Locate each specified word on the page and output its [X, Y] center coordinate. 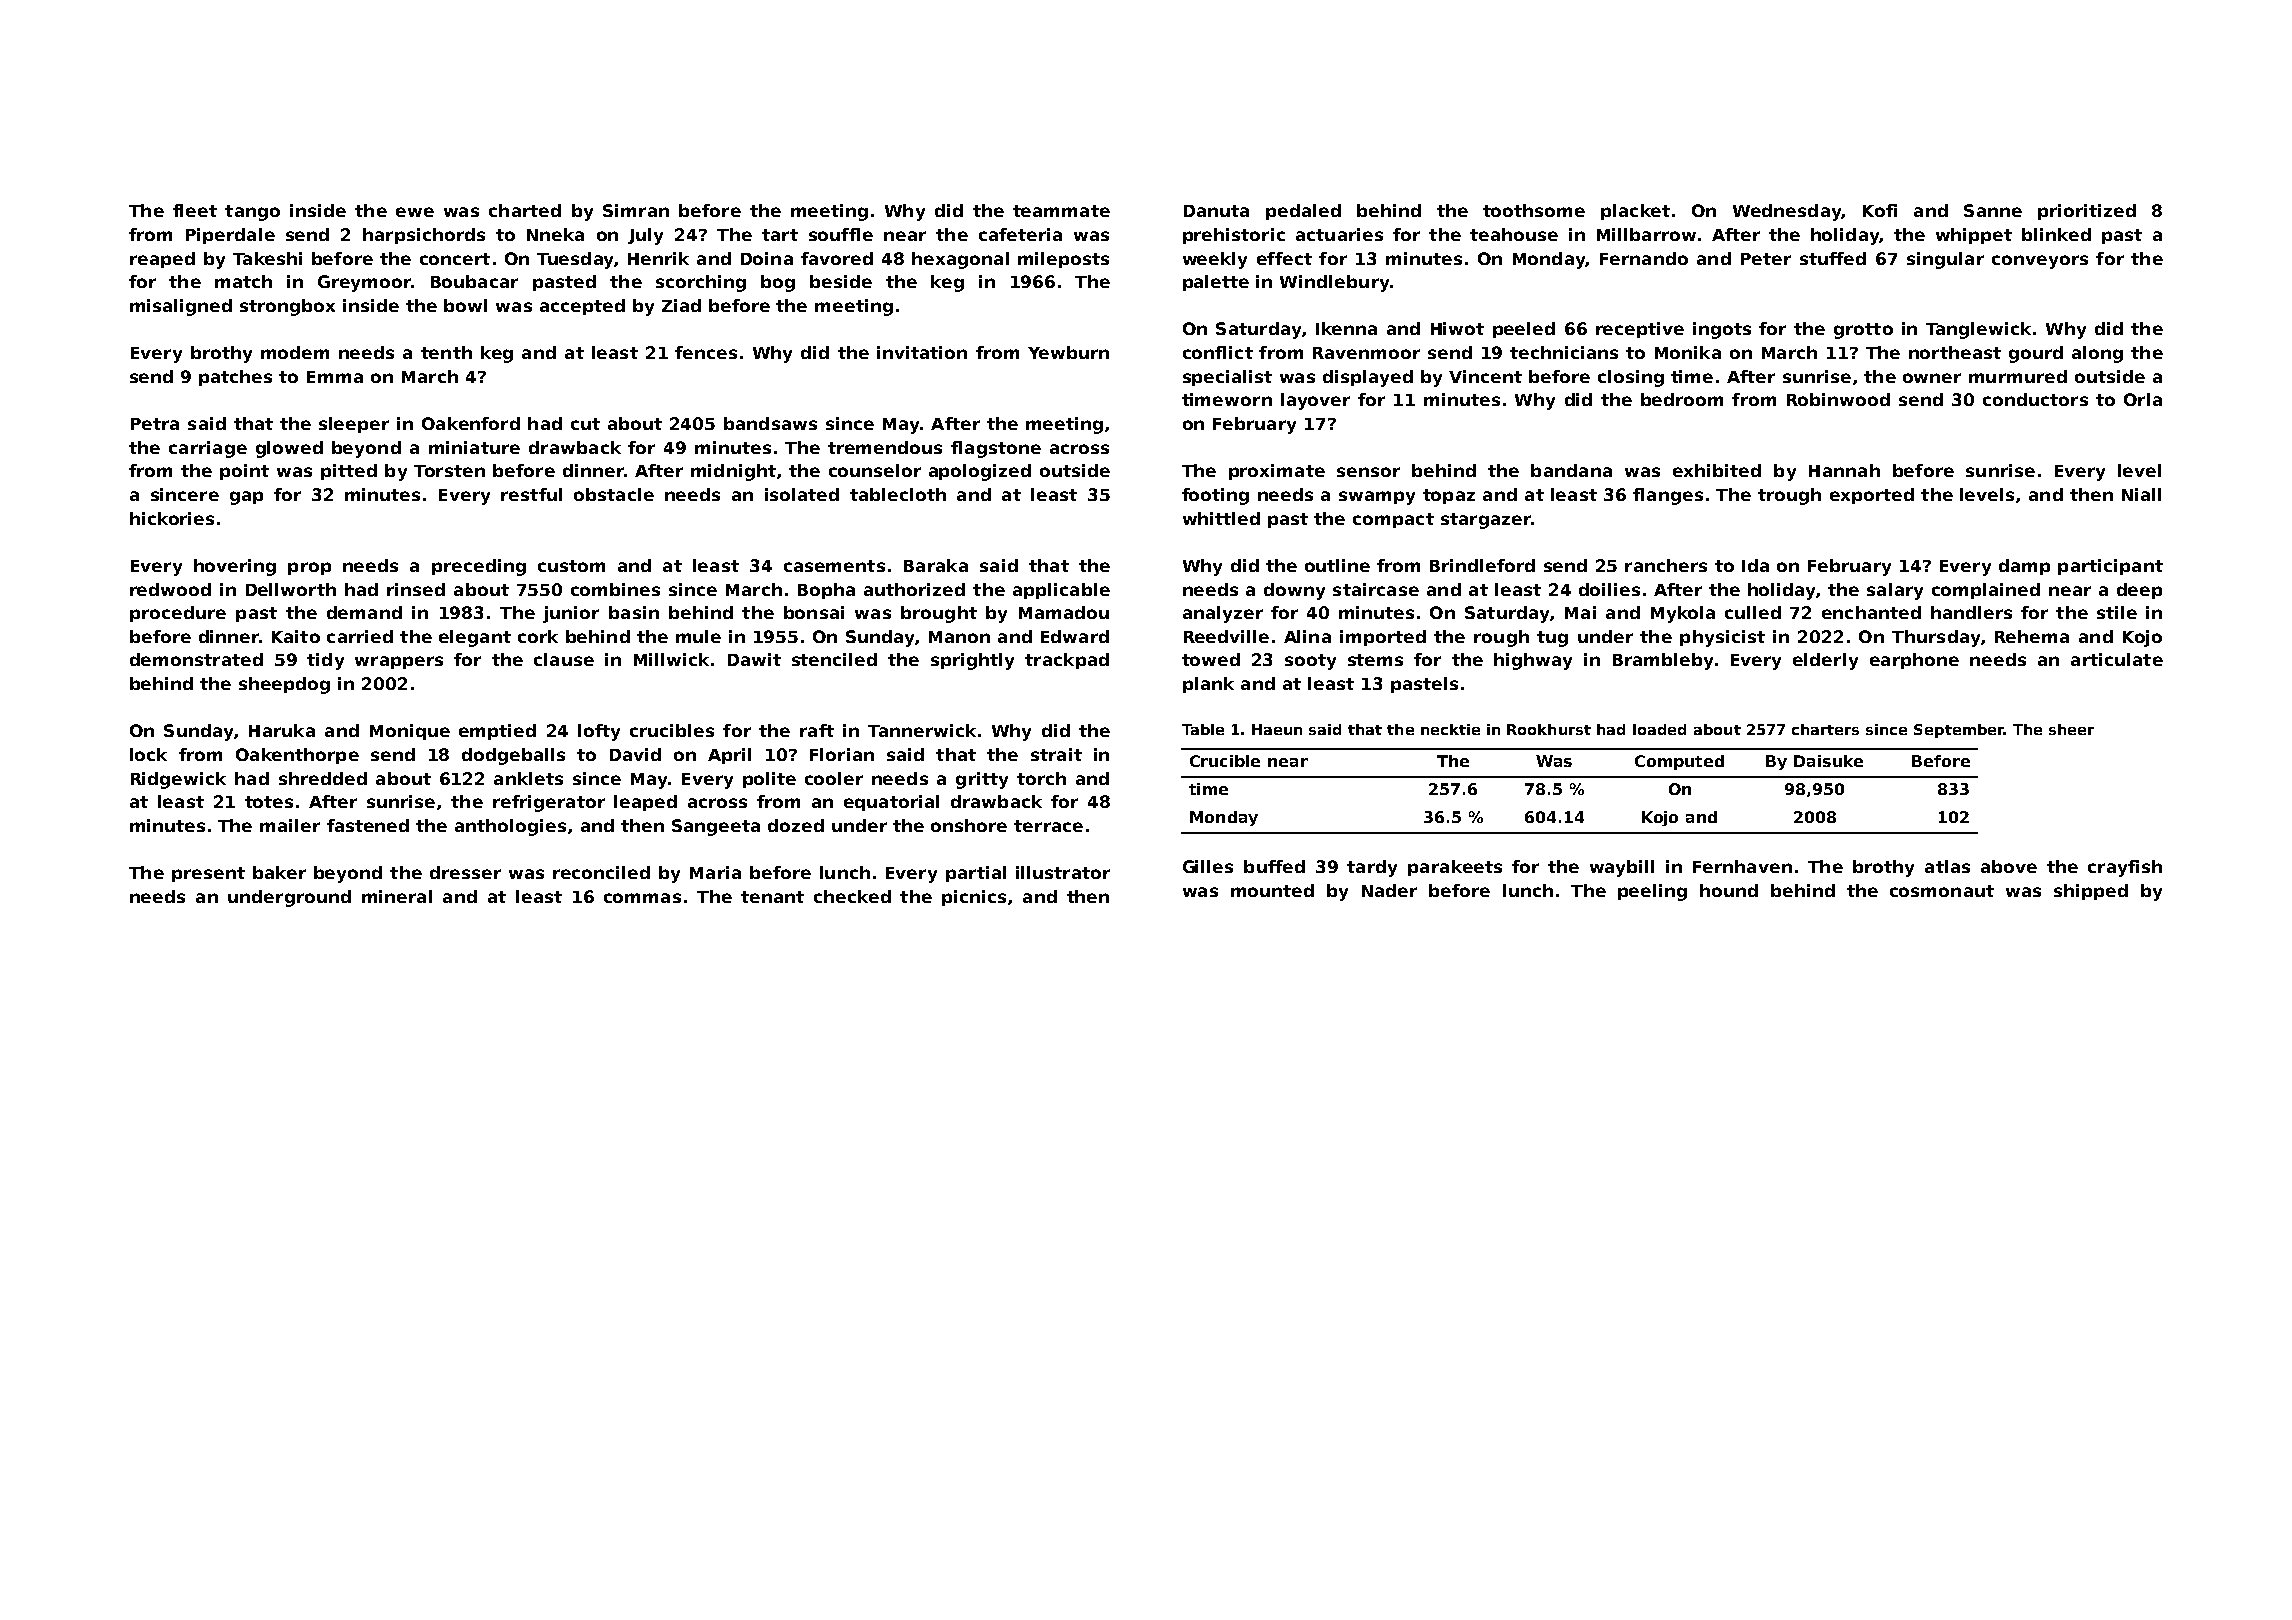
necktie [1450, 729]
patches [235, 378]
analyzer [1223, 614]
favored [837, 258]
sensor [1368, 472]
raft [817, 730]
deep [2139, 591]
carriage [208, 449]
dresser [465, 872]
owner [1932, 378]
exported [1872, 496]
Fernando [1644, 258]
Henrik [658, 258]
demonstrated [196, 659]
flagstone [996, 449]
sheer [2071, 729]
